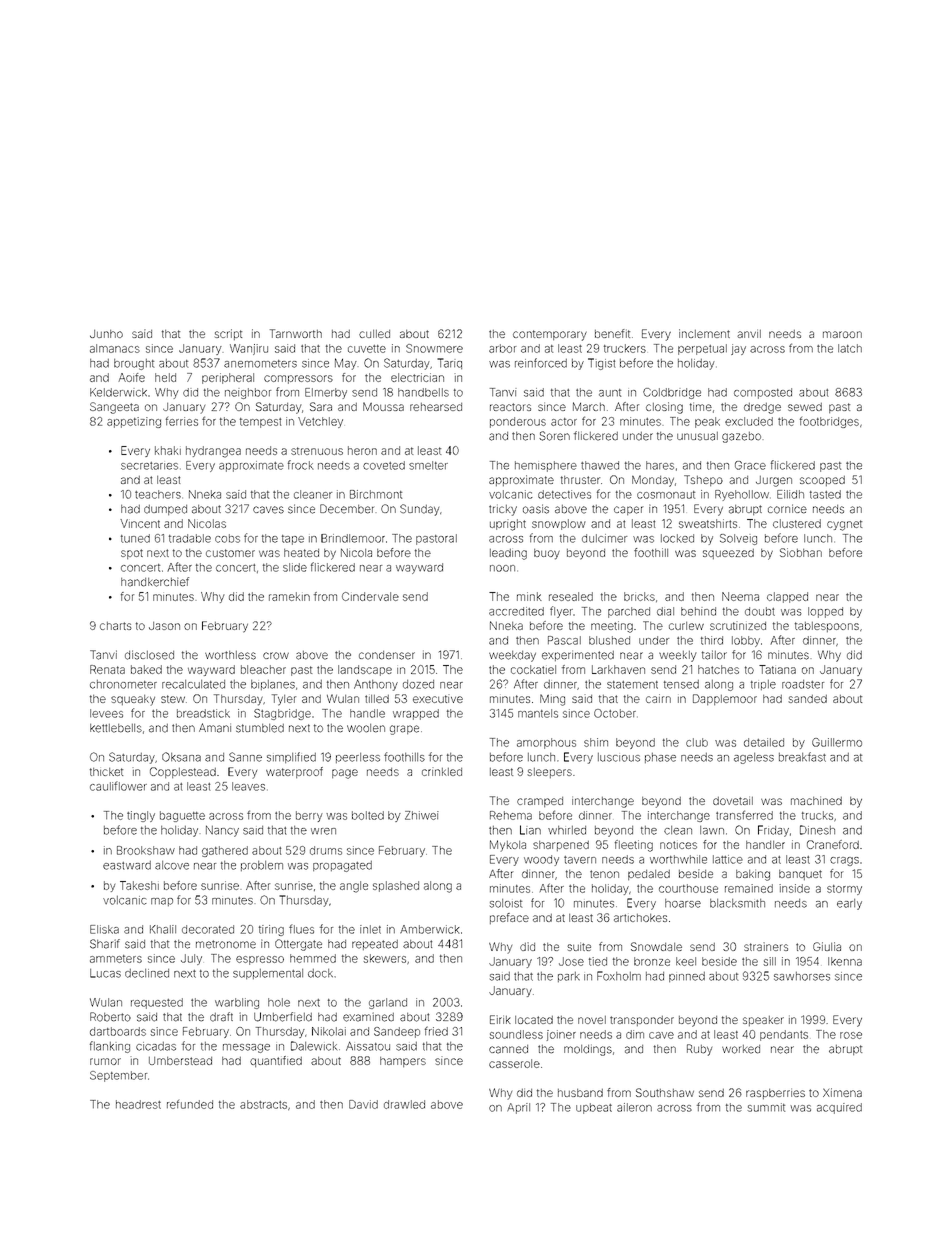 The image size is (952, 1233). Describe the element at coordinates (725, 699) in the screenshot. I see `Dapplemoor` at that location.
